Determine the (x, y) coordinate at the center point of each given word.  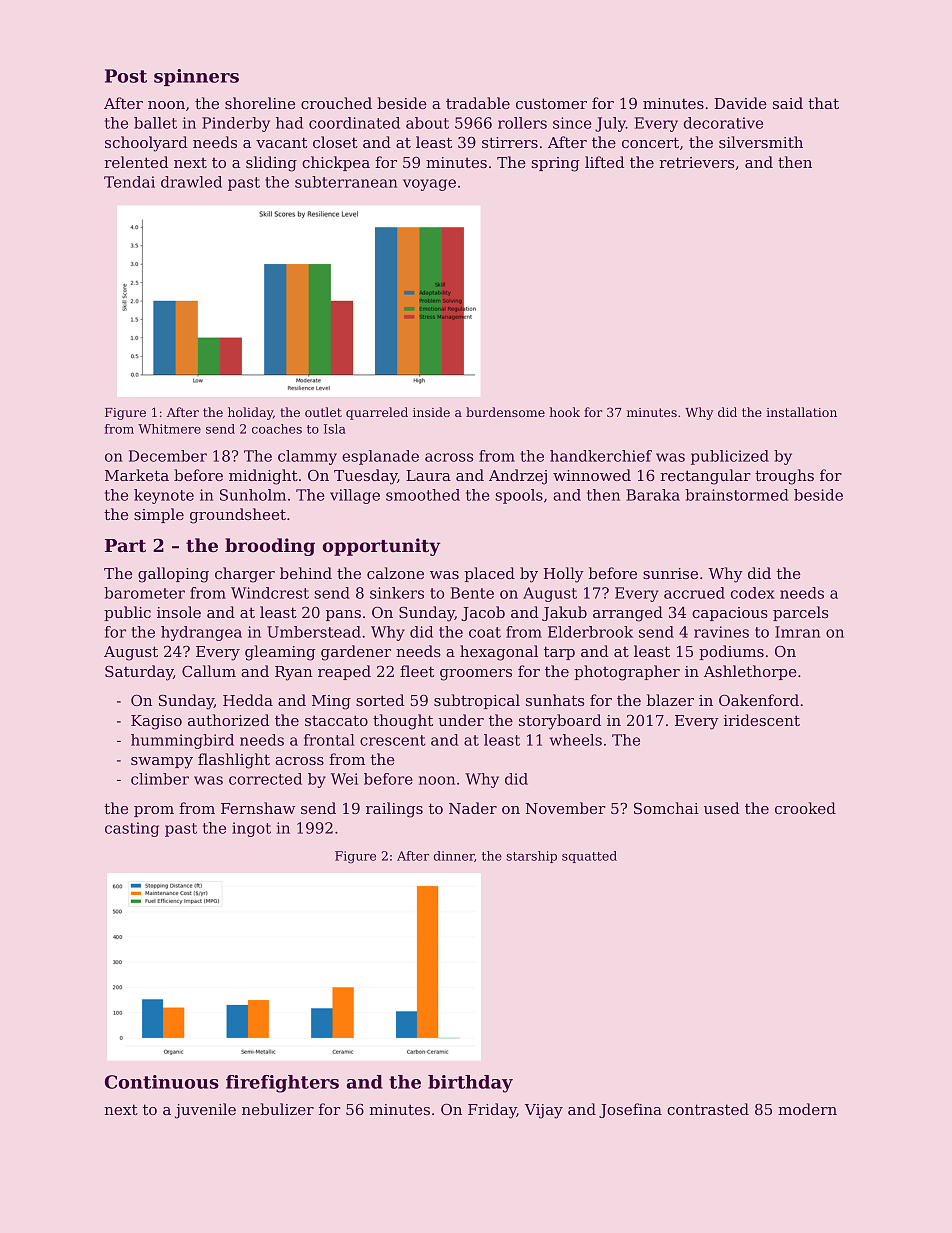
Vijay (544, 1111)
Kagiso (156, 722)
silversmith (761, 142)
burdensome (505, 412)
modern (807, 1109)
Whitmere (169, 429)
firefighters (282, 1084)
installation (801, 412)
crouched (336, 103)
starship (531, 857)
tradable (478, 103)
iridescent (762, 720)
